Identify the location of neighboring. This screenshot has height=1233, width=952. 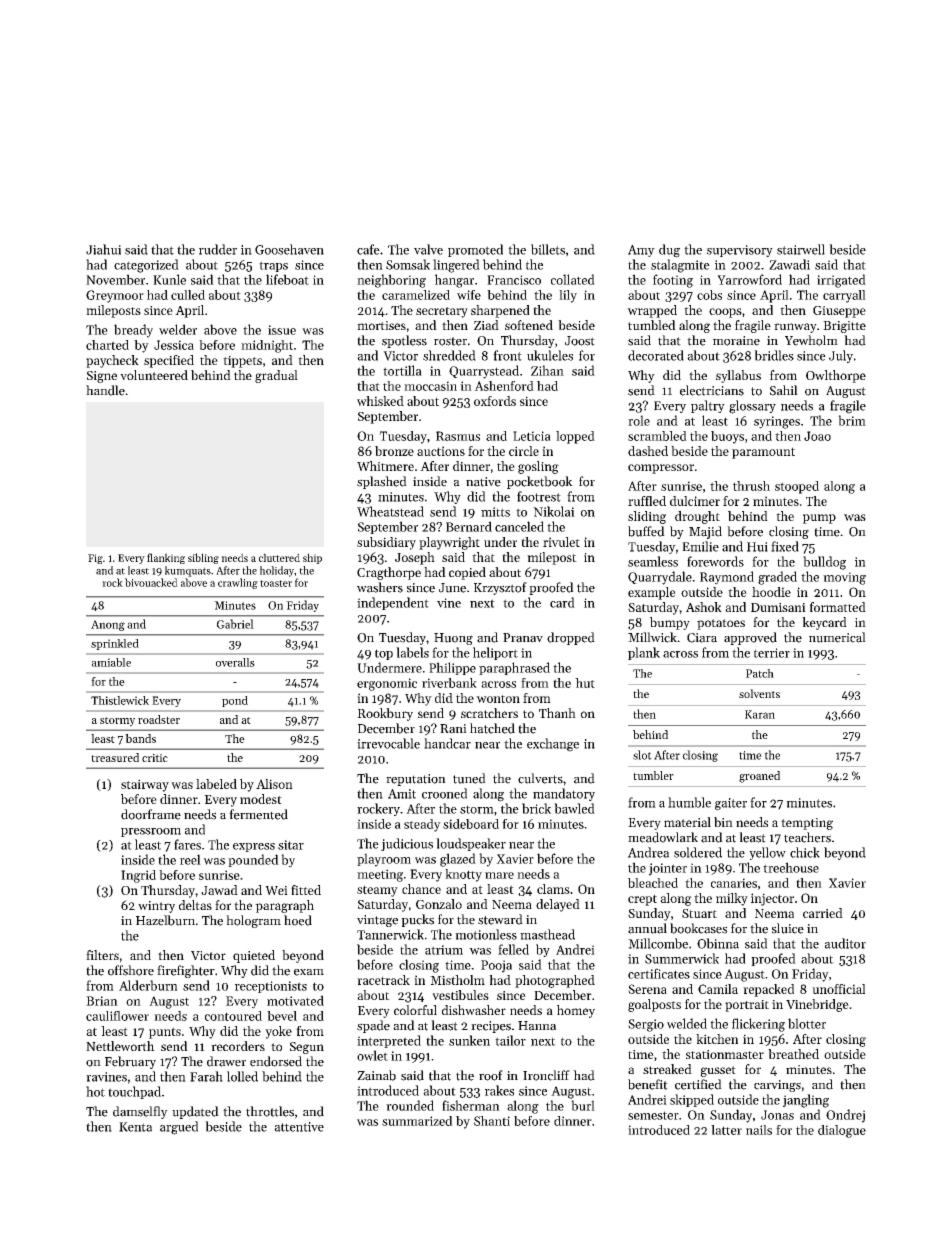
(391, 281).
